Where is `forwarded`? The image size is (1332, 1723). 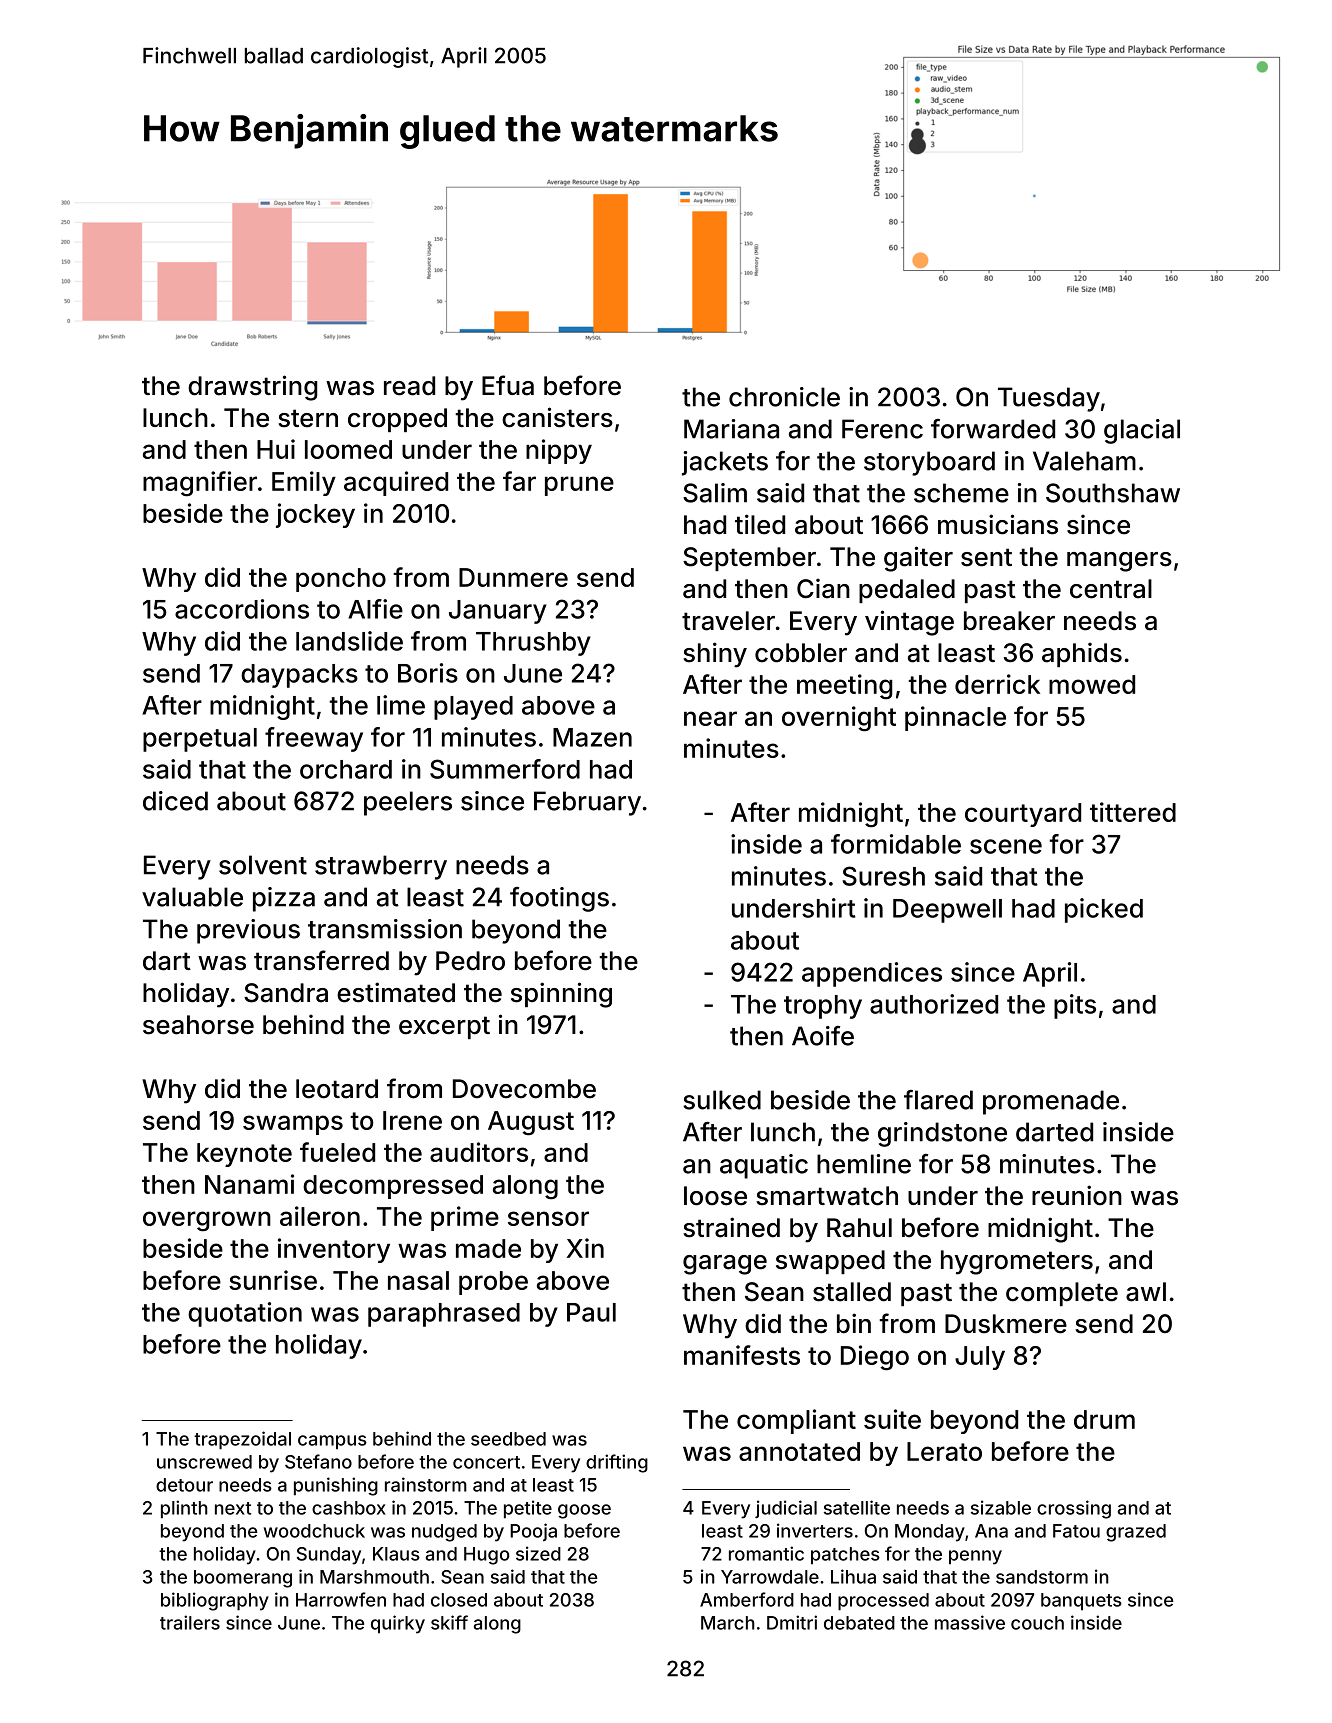 forwarded is located at coordinates (993, 429).
